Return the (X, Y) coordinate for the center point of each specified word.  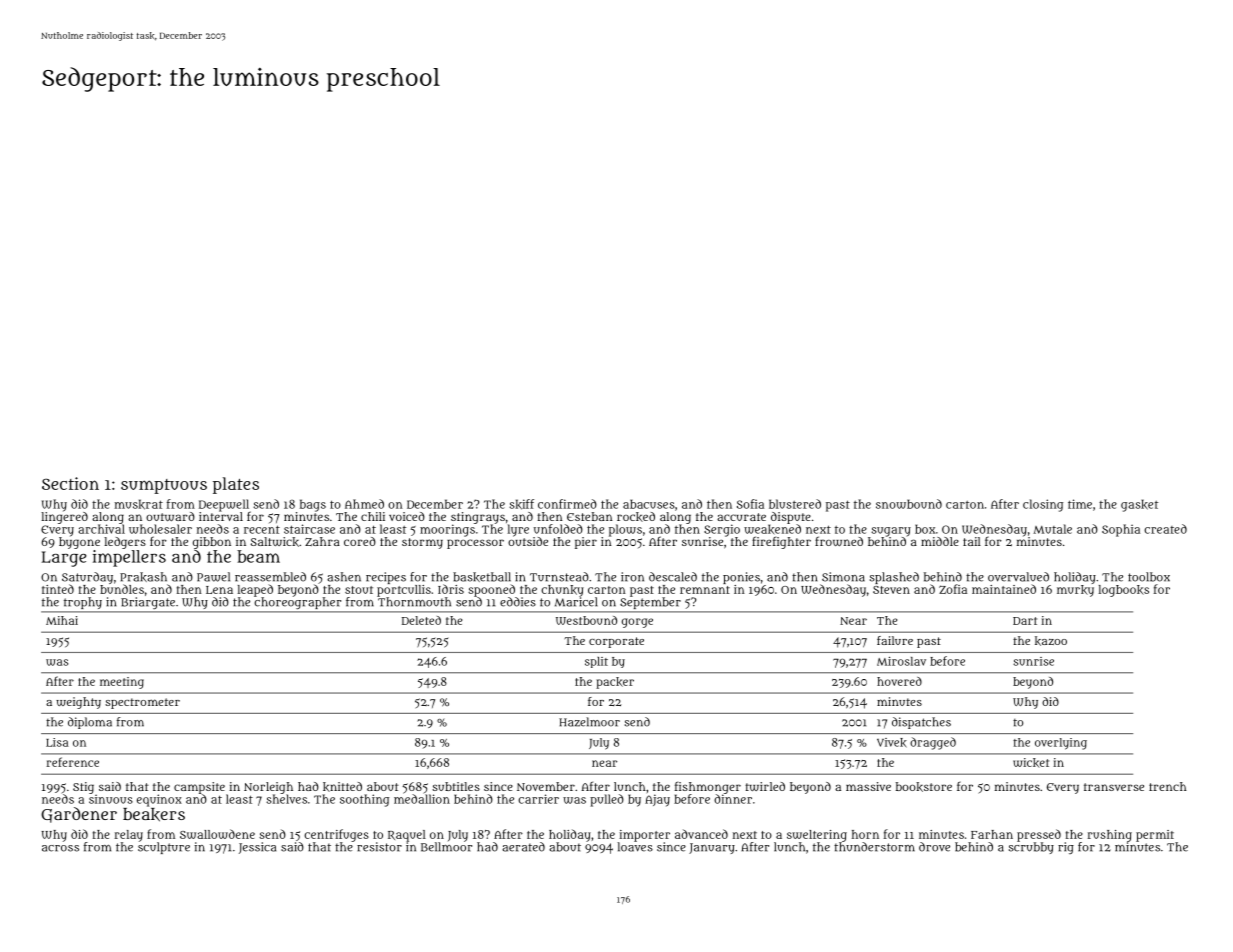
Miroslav (901, 661)
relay (129, 836)
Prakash (143, 577)
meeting (122, 683)
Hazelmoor (589, 722)
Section (70, 483)
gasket (1139, 505)
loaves (635, 847)
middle (940, 541)
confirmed (567, 504)
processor (475, 544)
